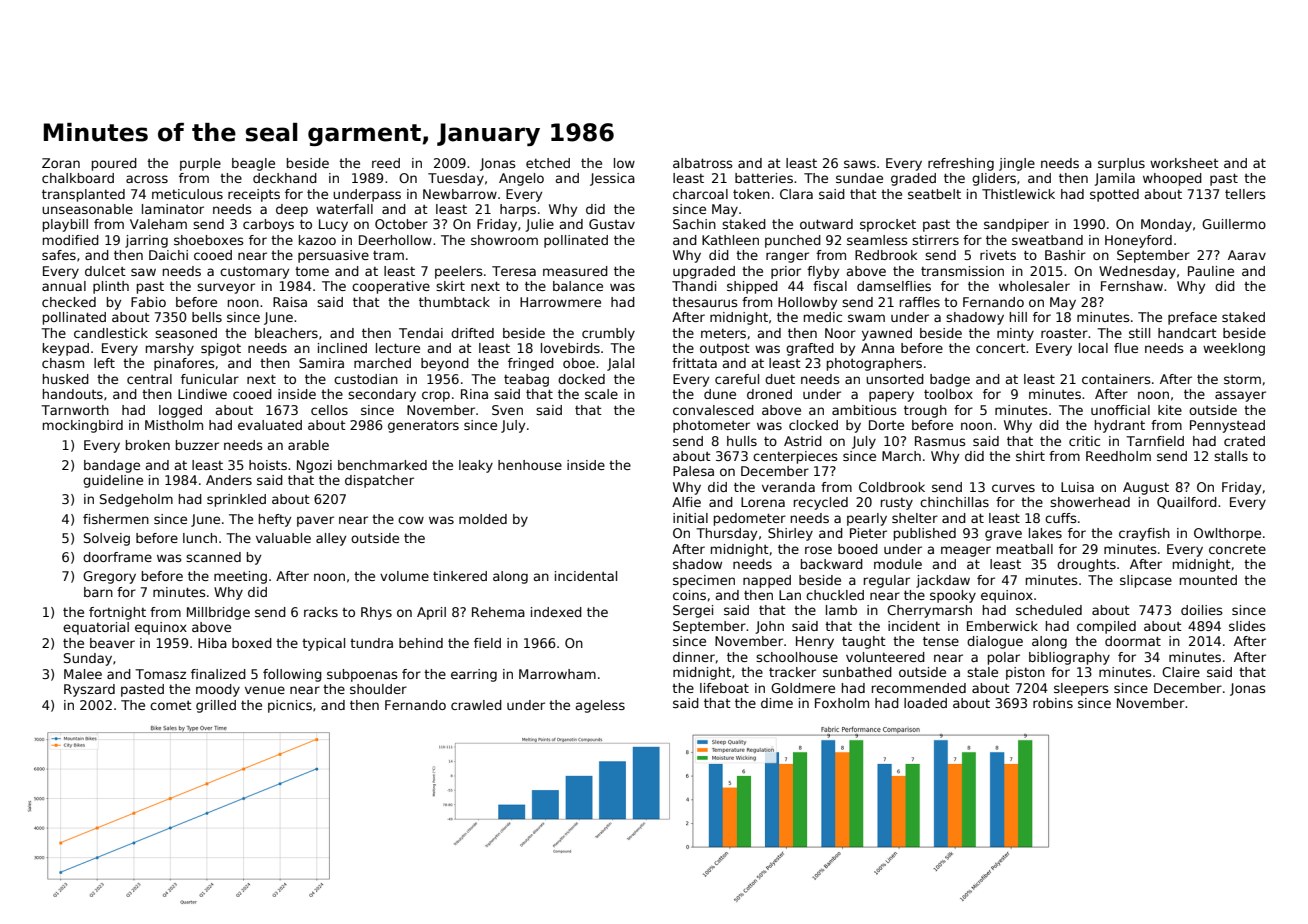 This screenshot has width=1308, height=924. I want to click on robins, so click(1053, 703).
